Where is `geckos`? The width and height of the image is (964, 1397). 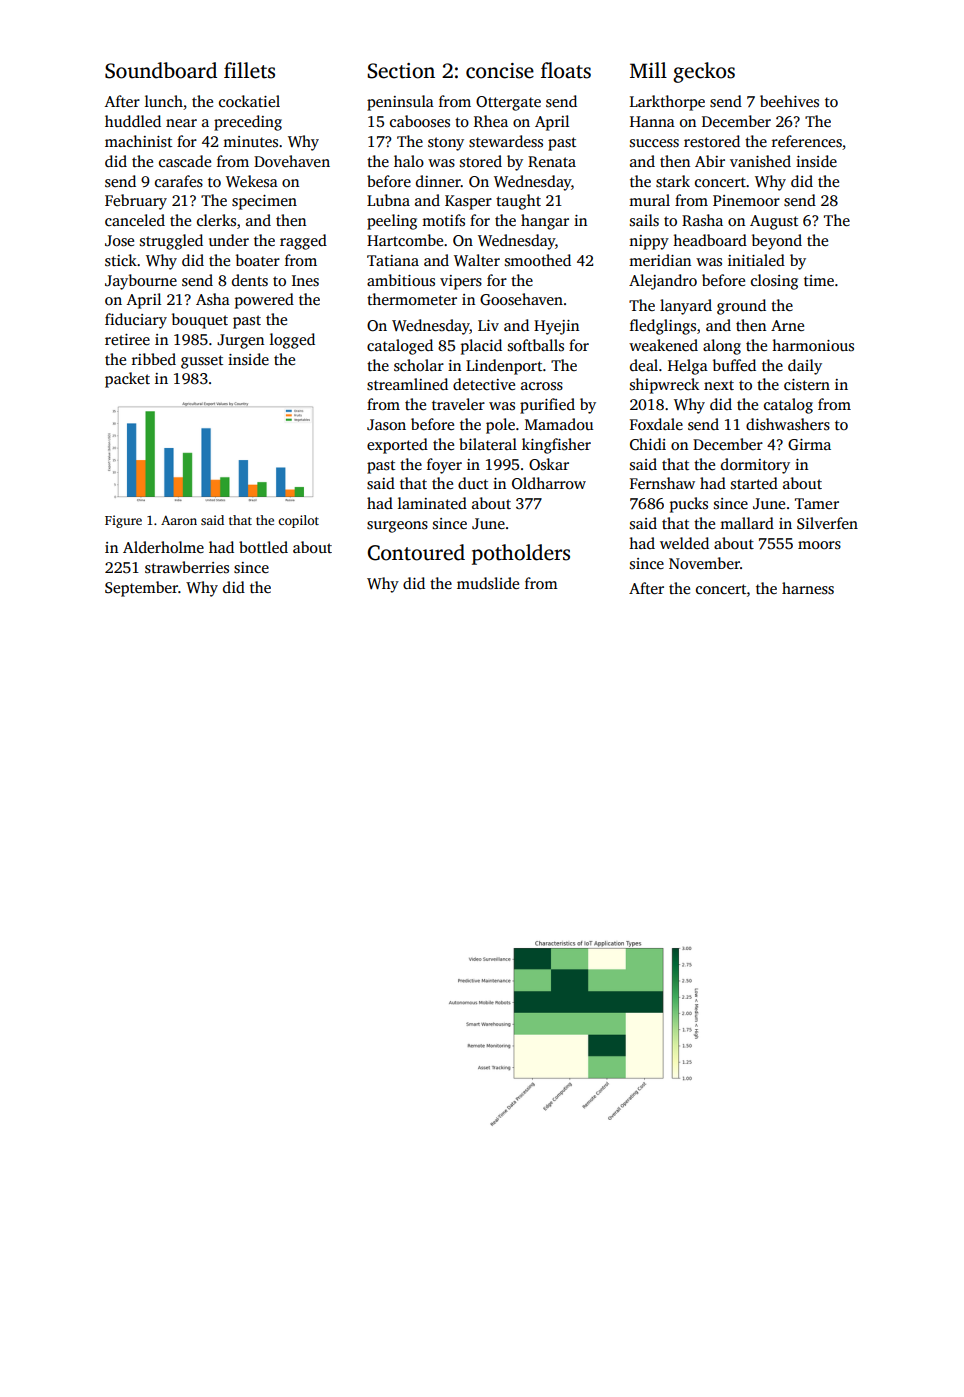
geckos is located at coordinates (704, 72).
